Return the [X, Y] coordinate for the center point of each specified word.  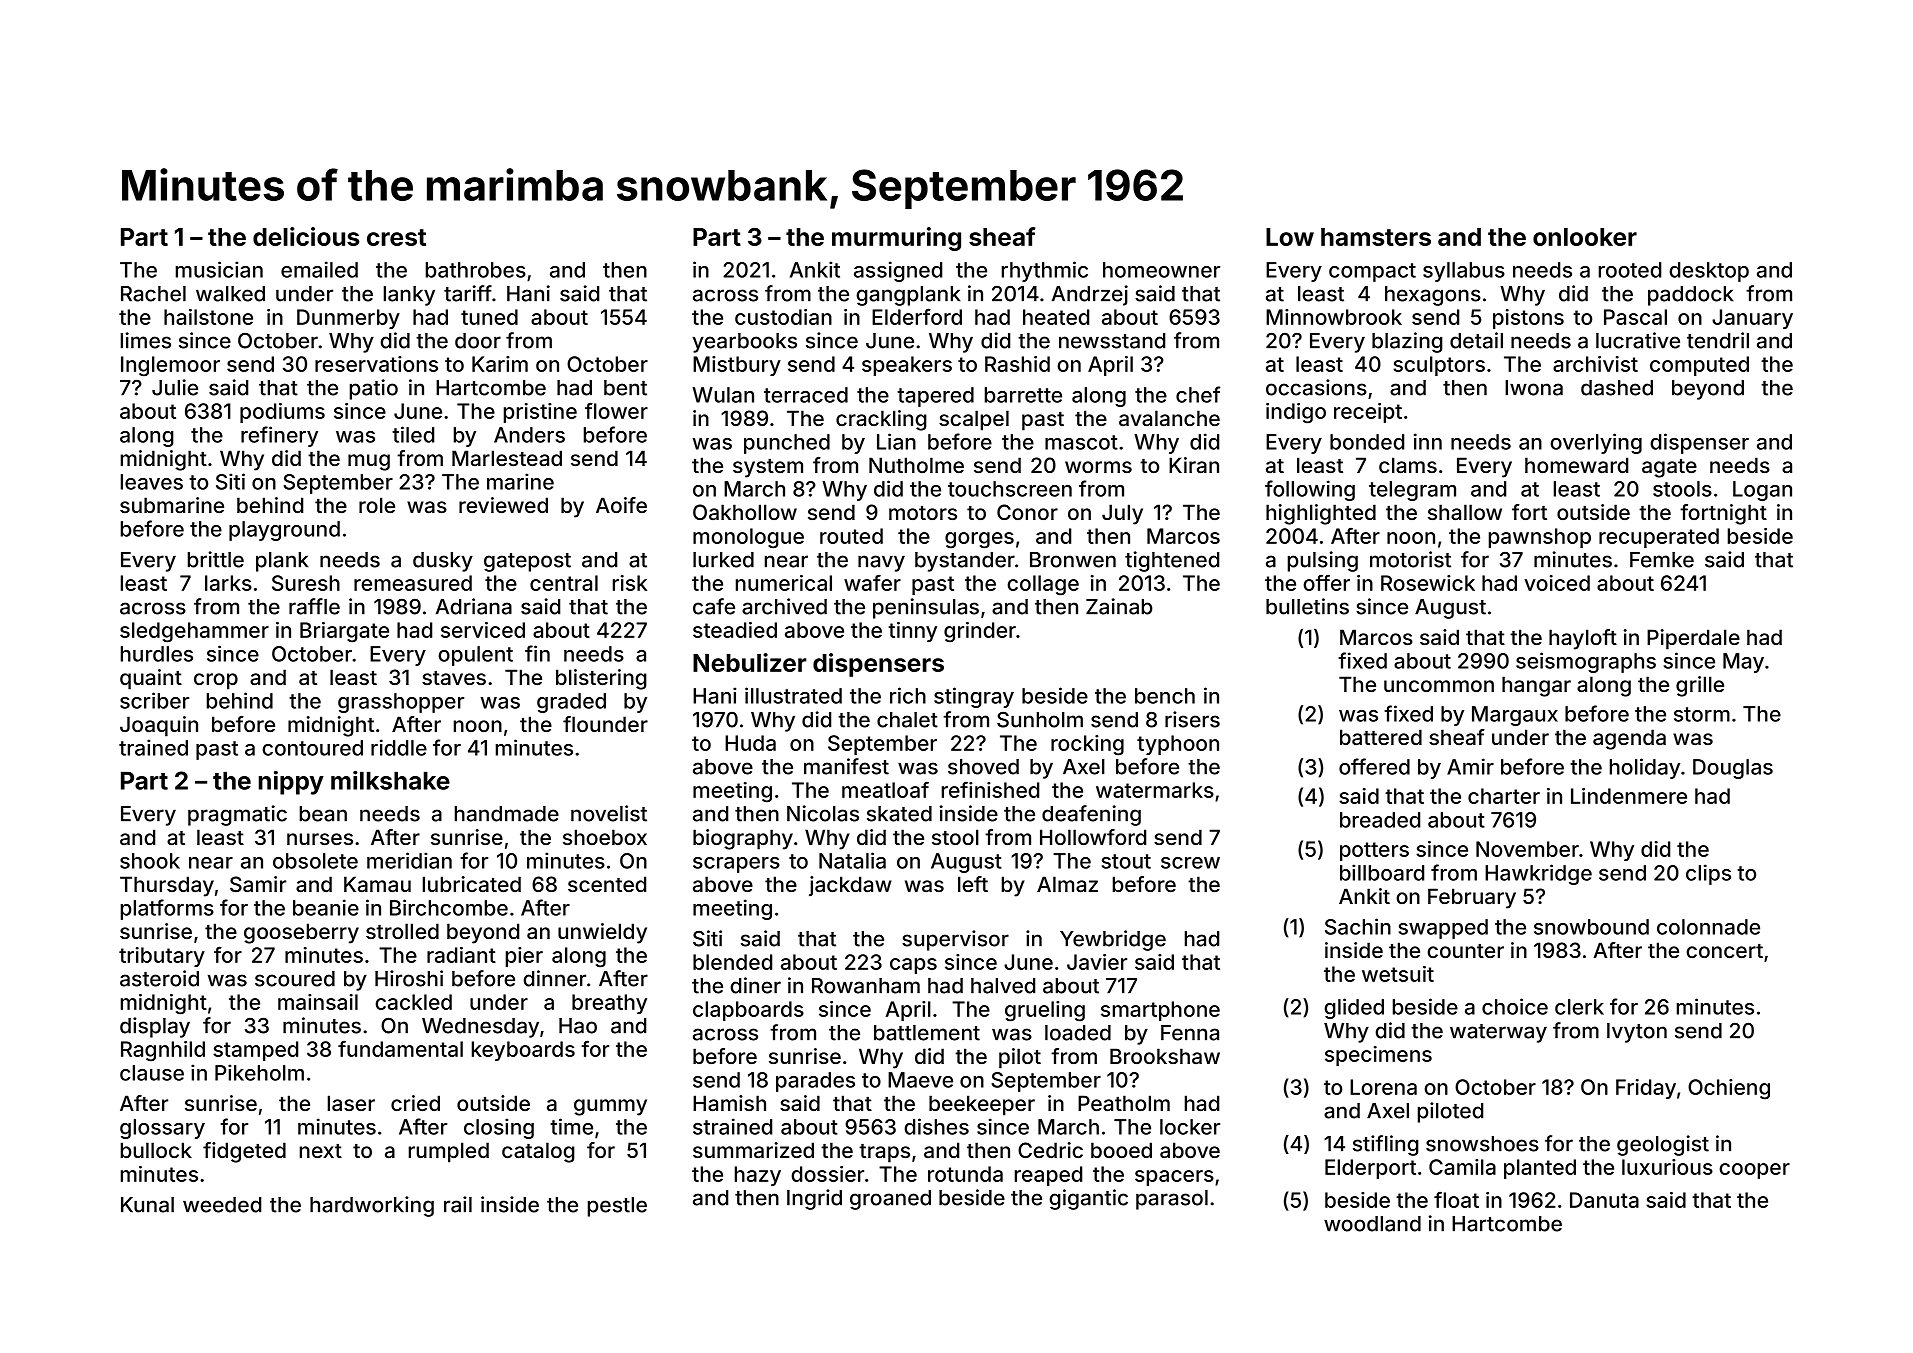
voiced [1557, 583]
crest [396, 237]
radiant [461, 955]
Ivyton [1637, 1033]
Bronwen [1073, 560]
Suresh [306, 583]
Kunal [147, 1205]
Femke [1662, 560]
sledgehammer [194, 632]
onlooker [1585, 237]
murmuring [896, 239]
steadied [735, 630]
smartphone [1160, 1011]
